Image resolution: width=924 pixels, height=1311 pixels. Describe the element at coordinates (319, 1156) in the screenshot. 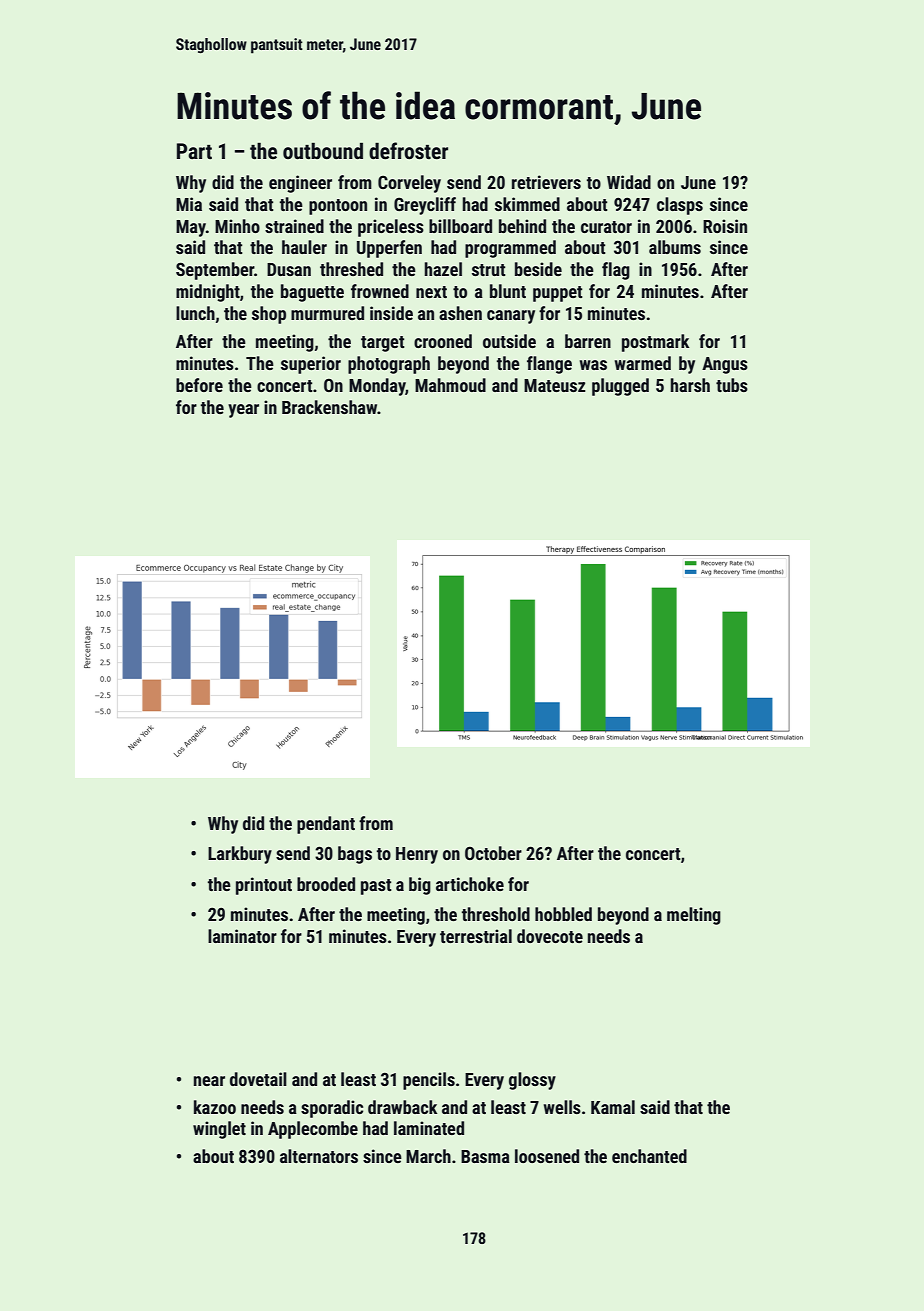

I see `alternators` at that location.
